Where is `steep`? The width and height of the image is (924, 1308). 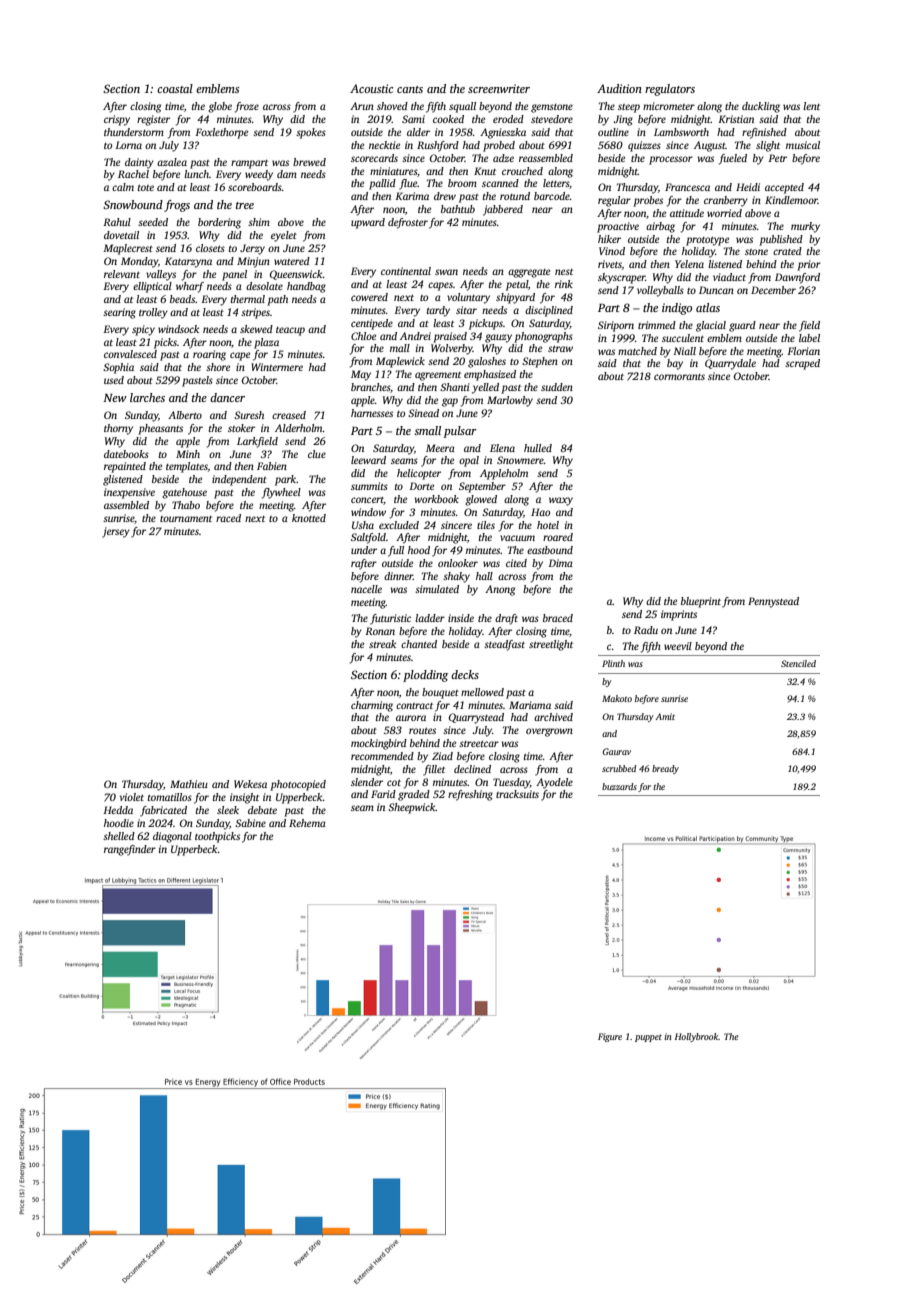
steep is located at coordinates (629, 108).
